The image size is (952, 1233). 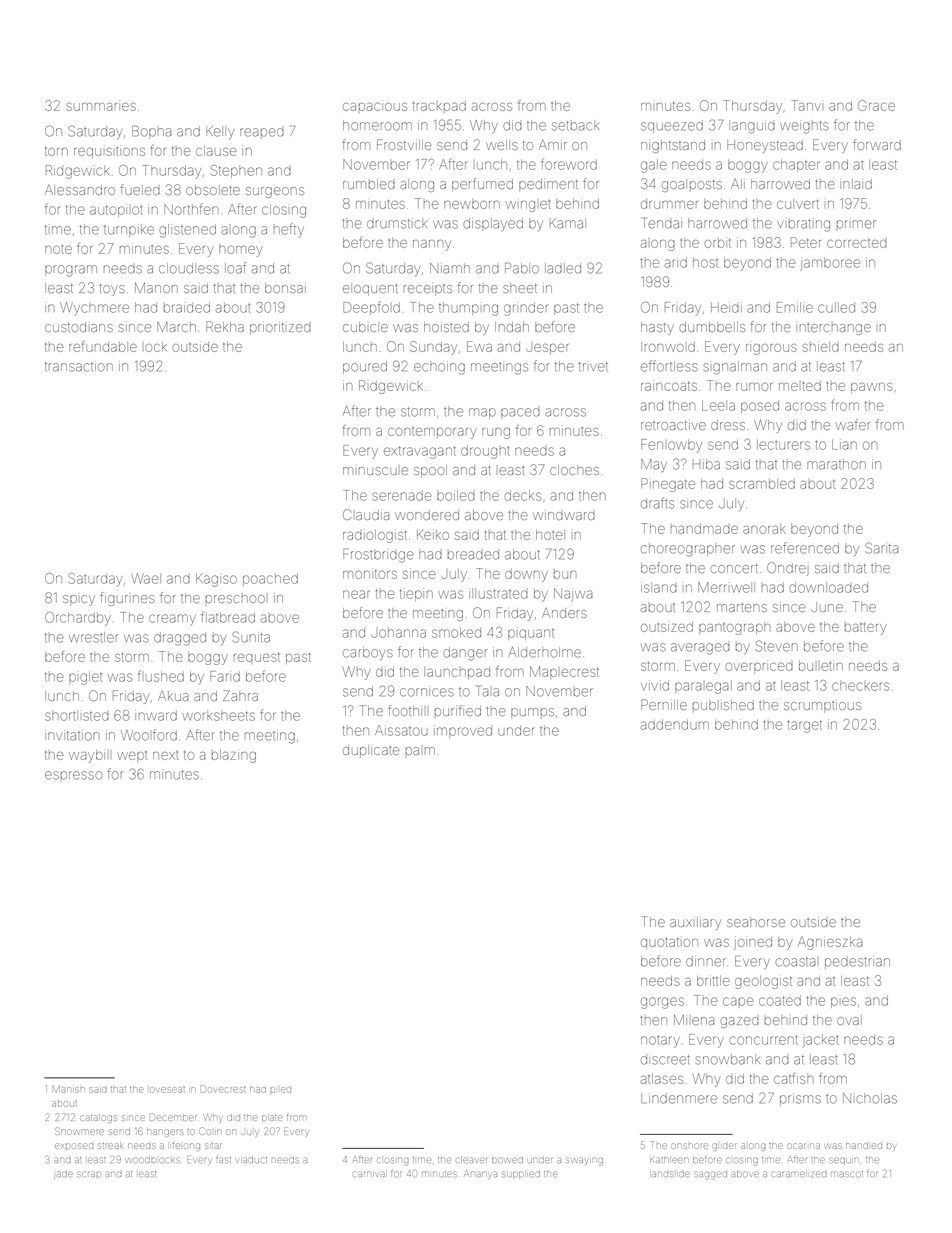 What do you see at coordinates (439, 106) in the image?
I see `trackpad` at bounding box center [439, 106].
